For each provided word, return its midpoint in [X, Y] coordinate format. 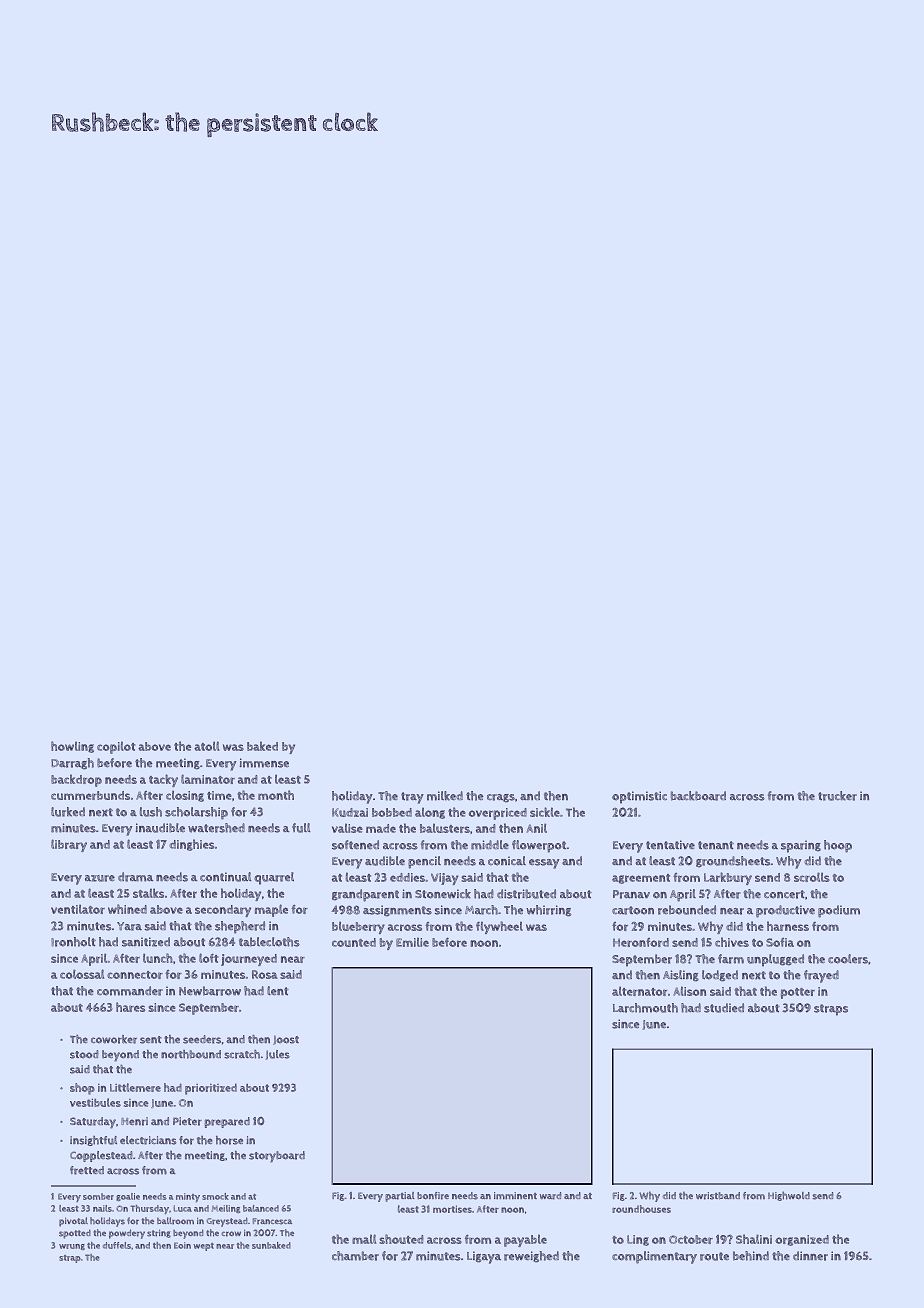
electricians [148, 1140]
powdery [127, 1234]
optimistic [639, 797]
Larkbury [728, 878]
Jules [278, 1055]
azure [100, 878]
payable [525, 1241]
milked [445, 796]
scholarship [196, 813]
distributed [526, 894]
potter [798, 993]
